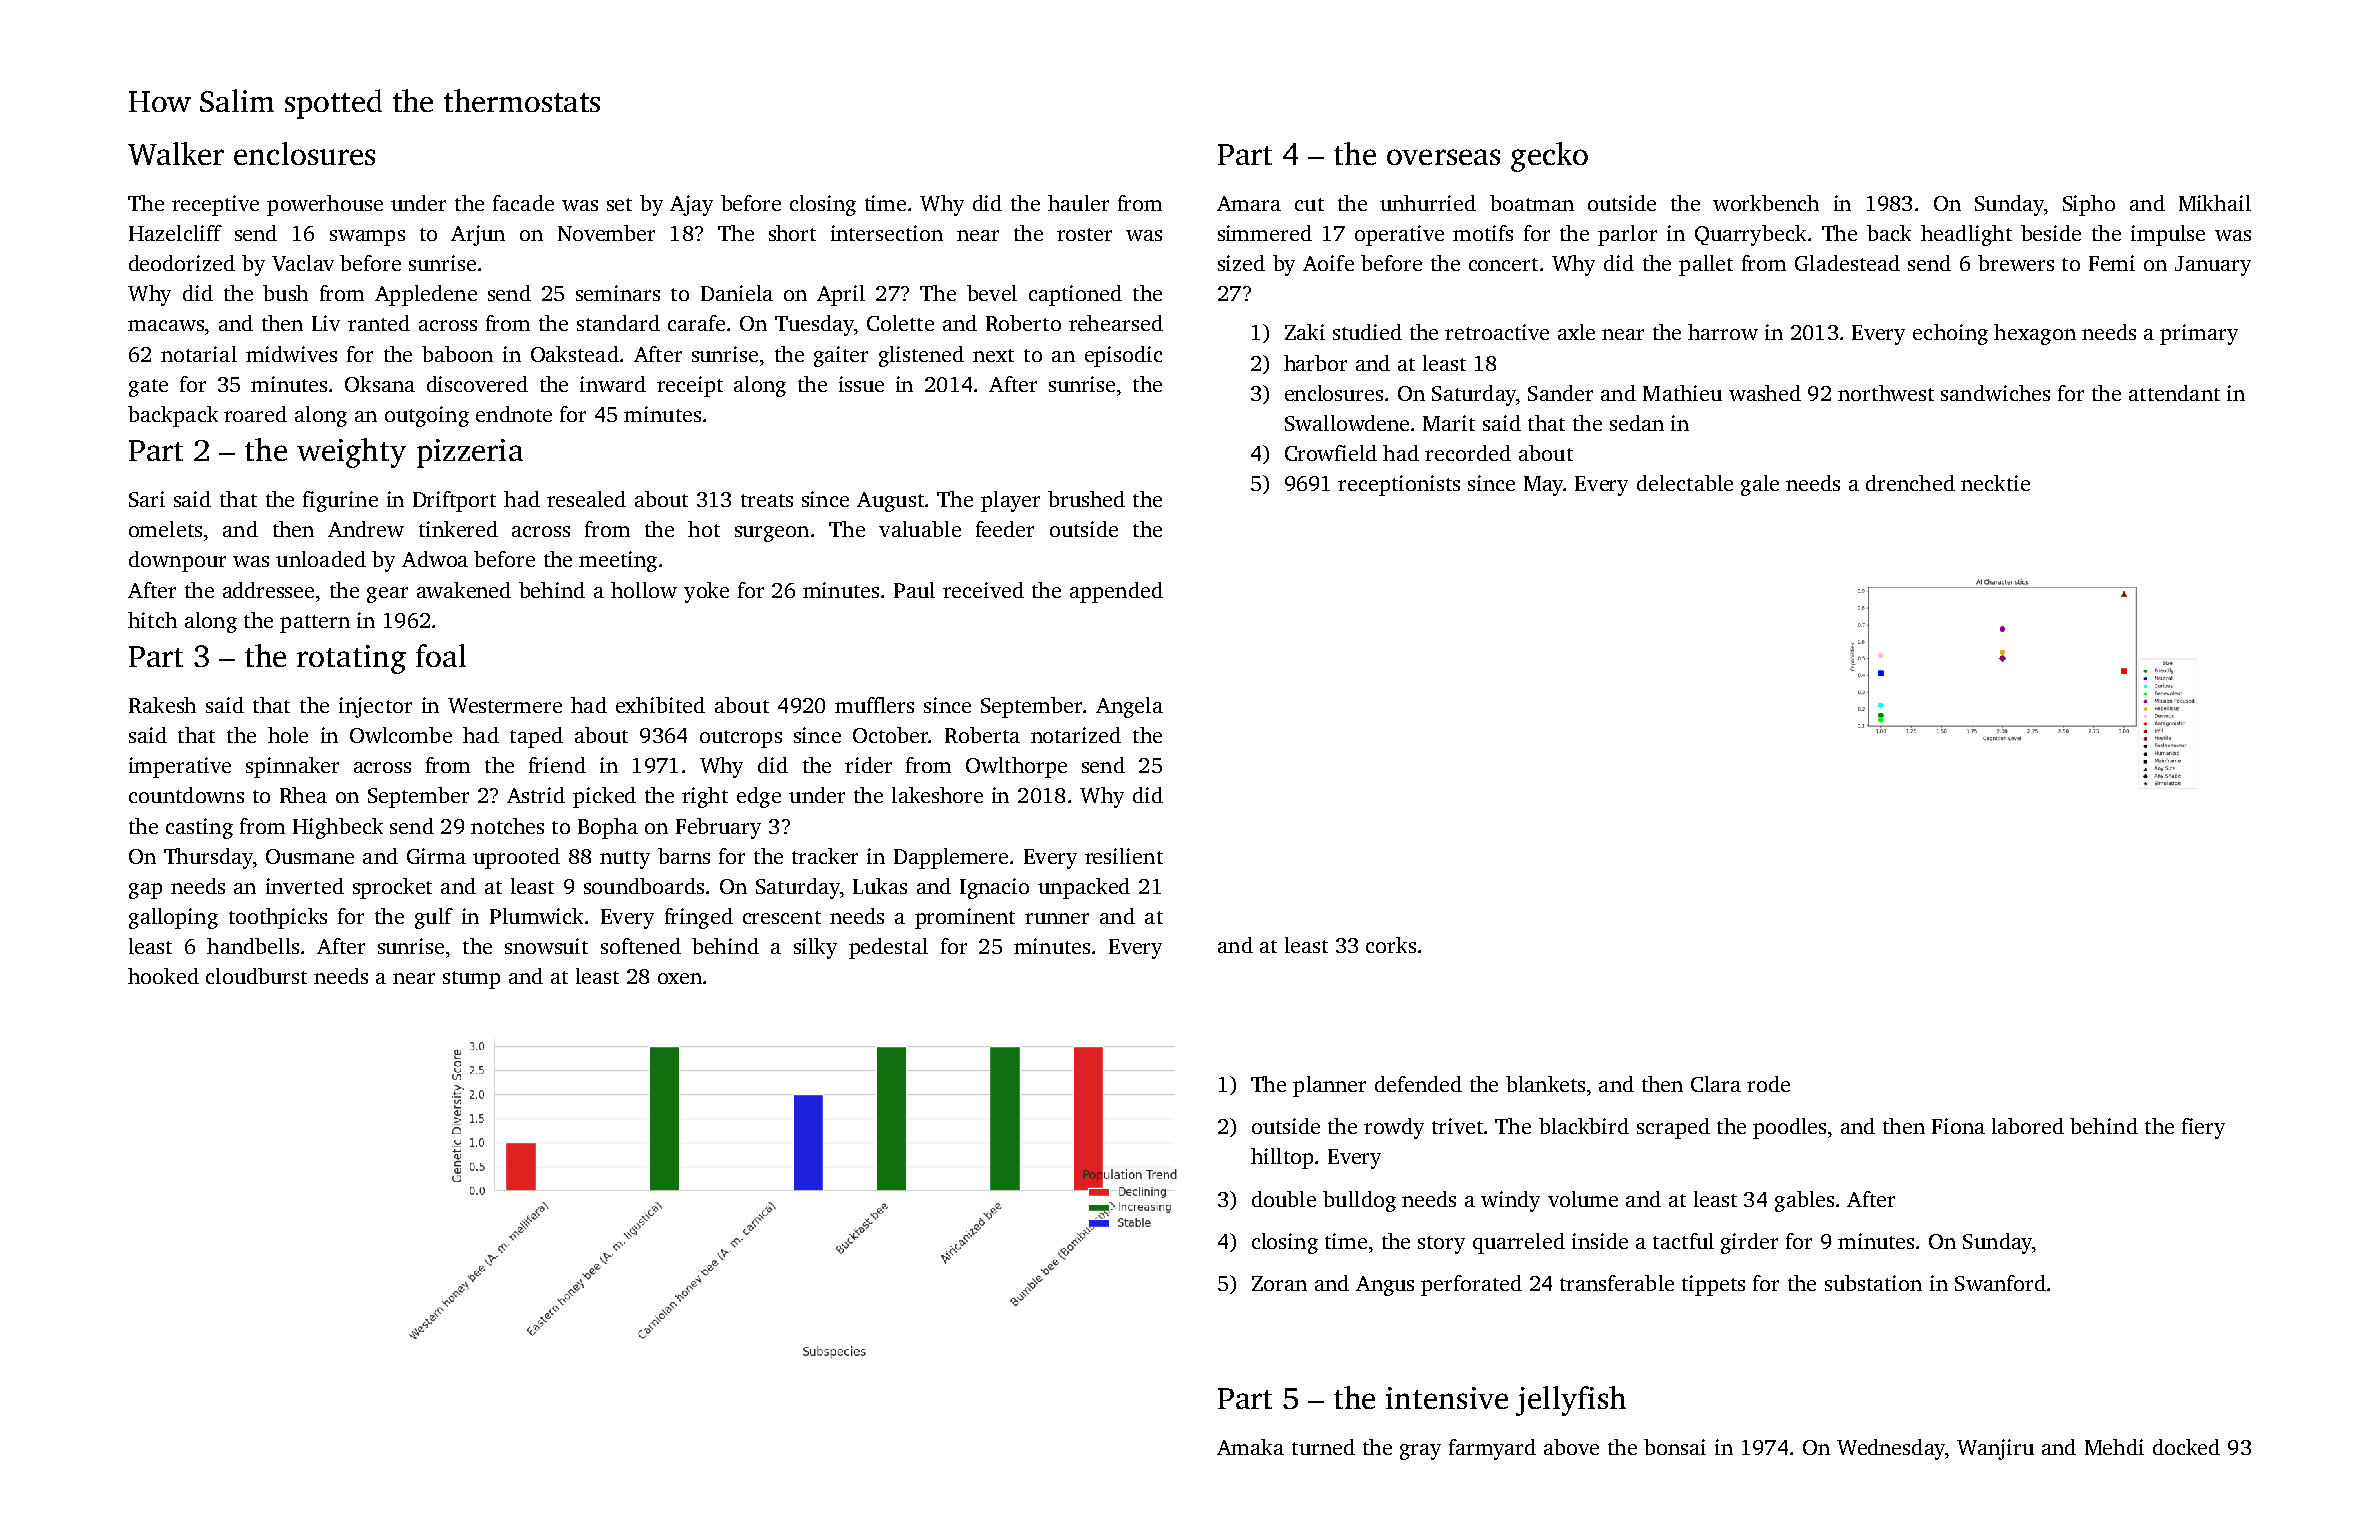 This image has height=1540, width=2380. What do you see at coordinates (175, 233) in the image?
I see `Hazelcliff` at bounding box center [175, 233].
